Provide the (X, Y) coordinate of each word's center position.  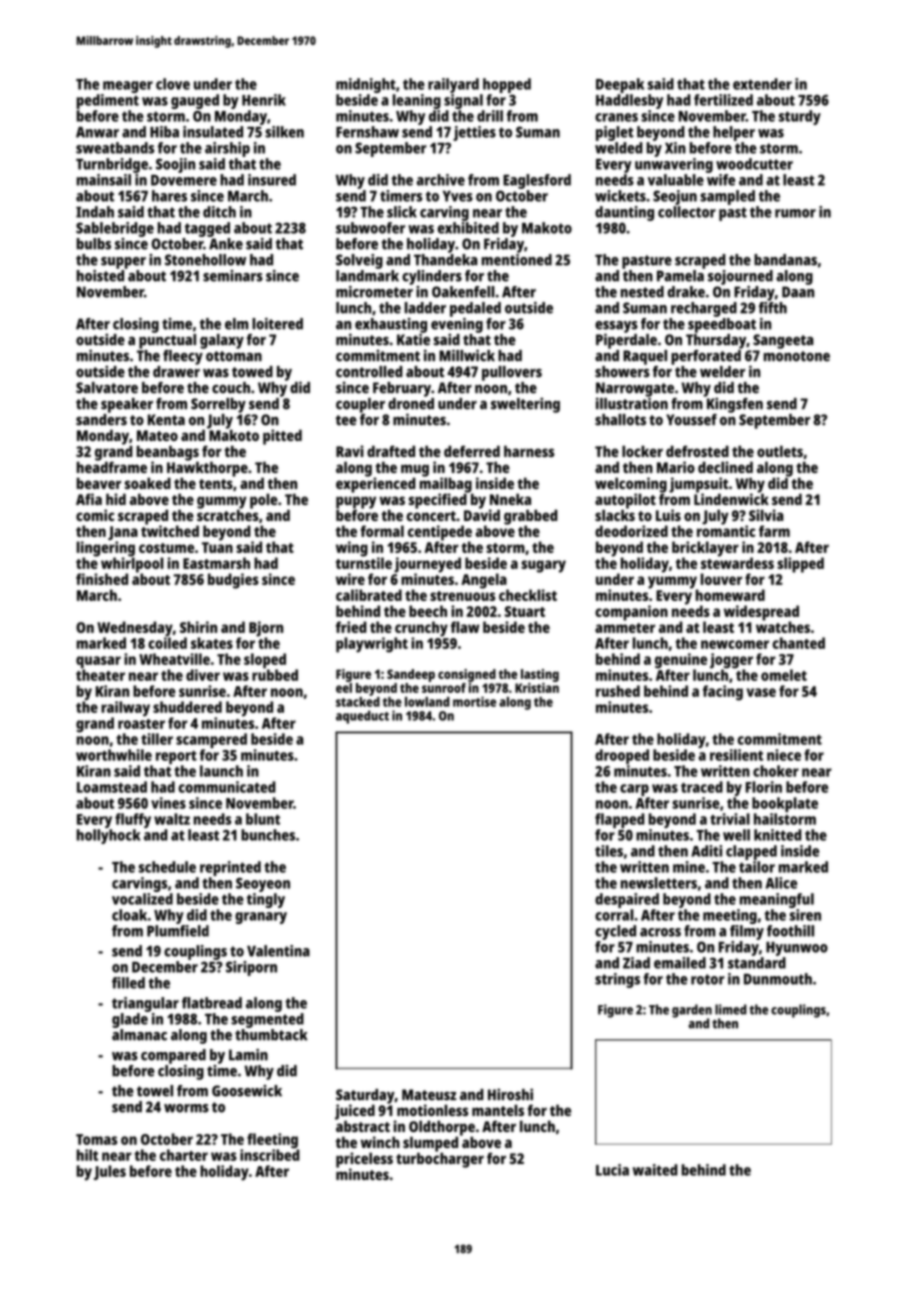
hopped (507, 85)
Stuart (525, 611)
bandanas (785, 260)
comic (95, 515)
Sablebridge (115, 229)
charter (184, 1155)
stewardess (737, 563)
